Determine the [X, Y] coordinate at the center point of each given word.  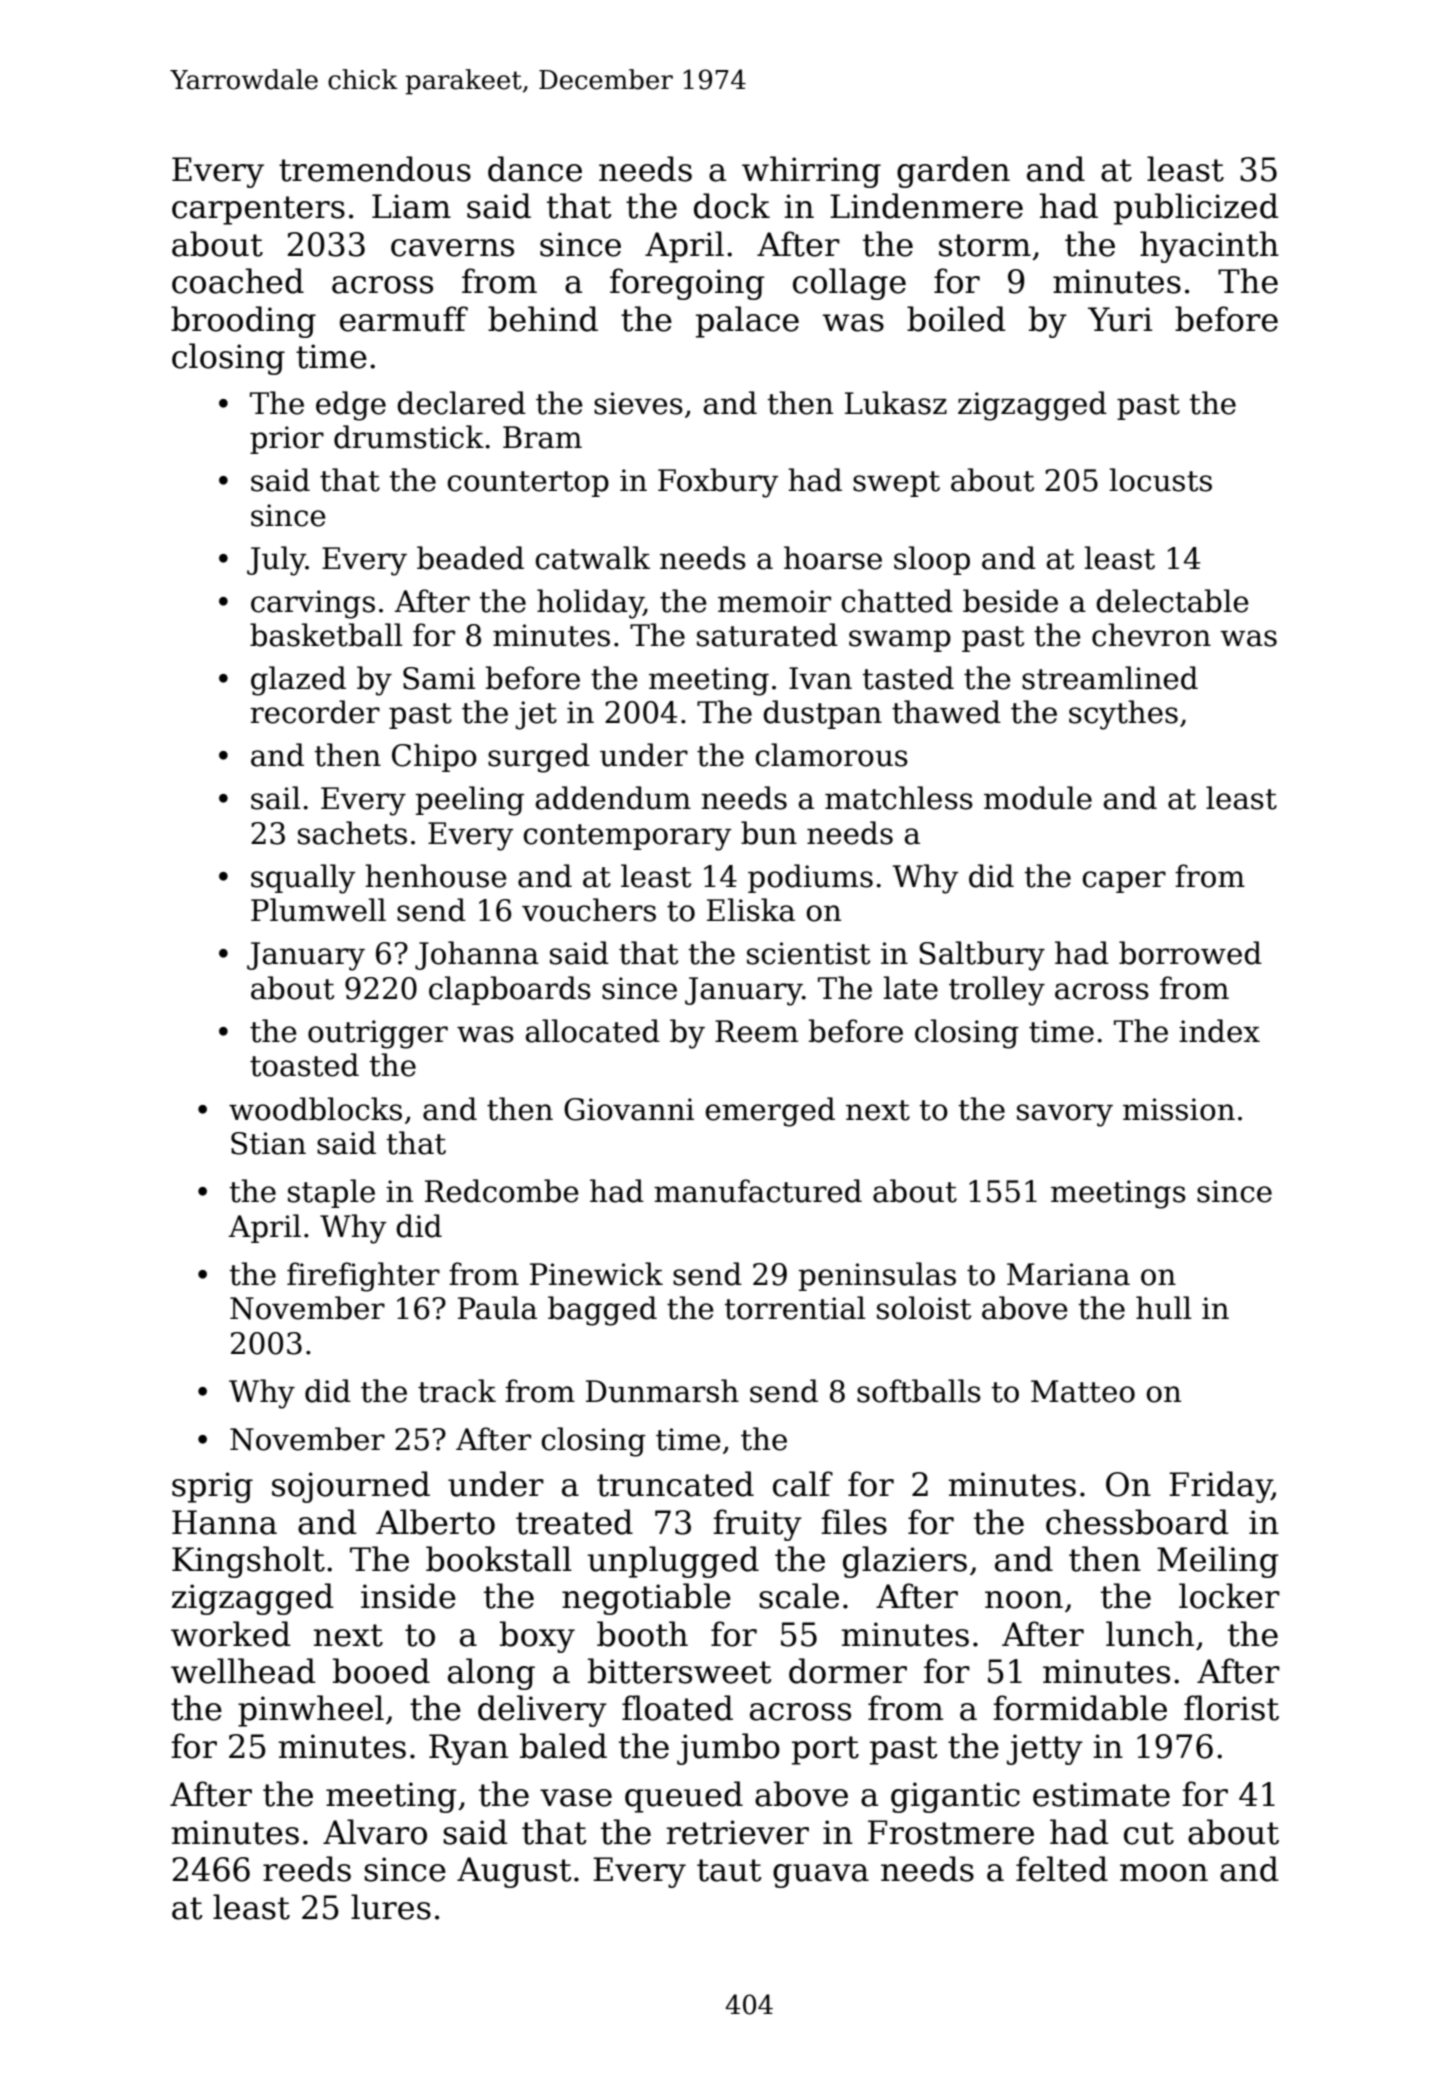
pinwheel [311, 1711]
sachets [352, 833]
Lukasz [896, 403]
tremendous [375, 169]
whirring [811, 172]
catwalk [592, 558]
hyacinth [1209, 247]
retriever [737, 1832]
